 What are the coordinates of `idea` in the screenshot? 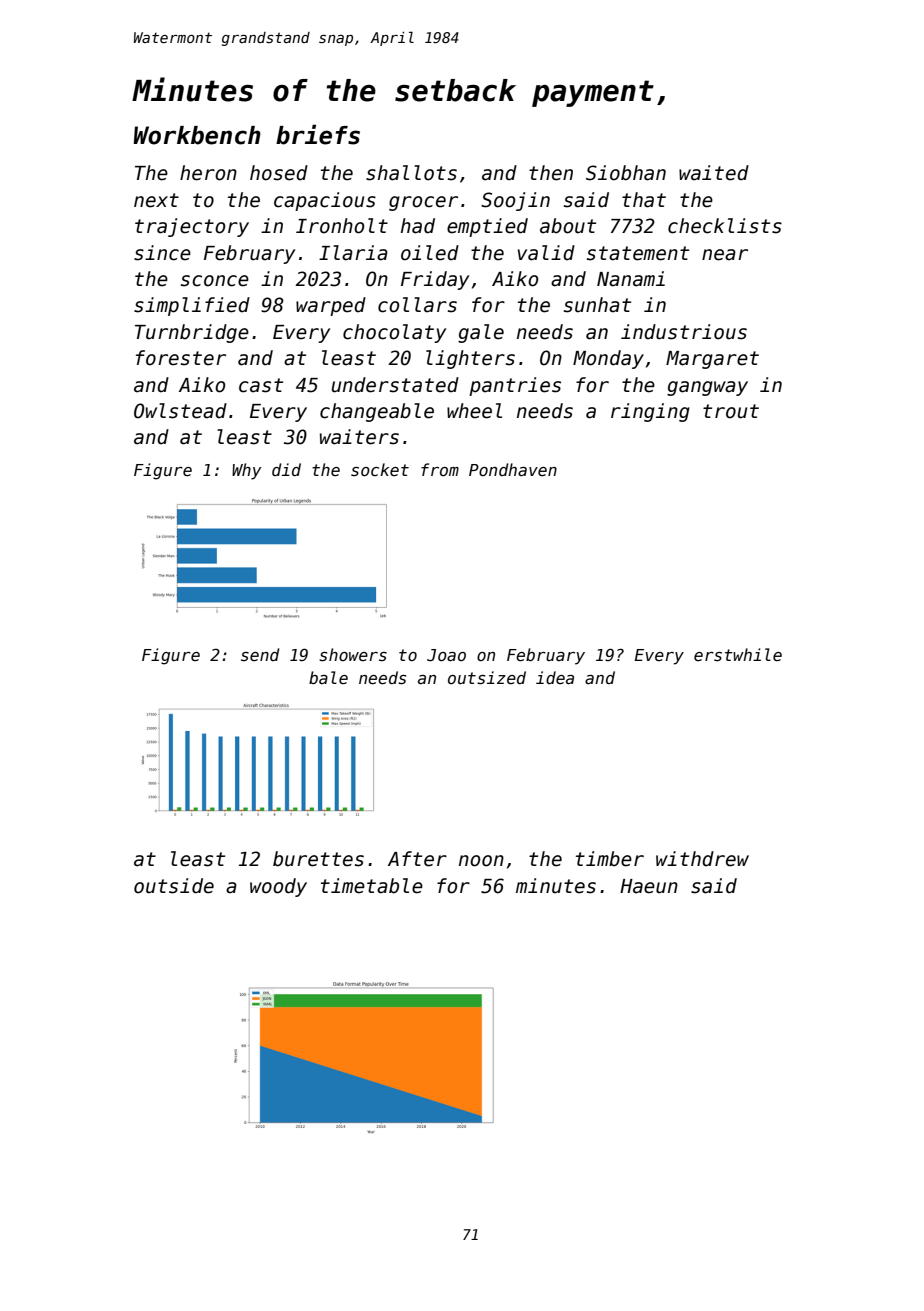 It's located at (555, 677).
